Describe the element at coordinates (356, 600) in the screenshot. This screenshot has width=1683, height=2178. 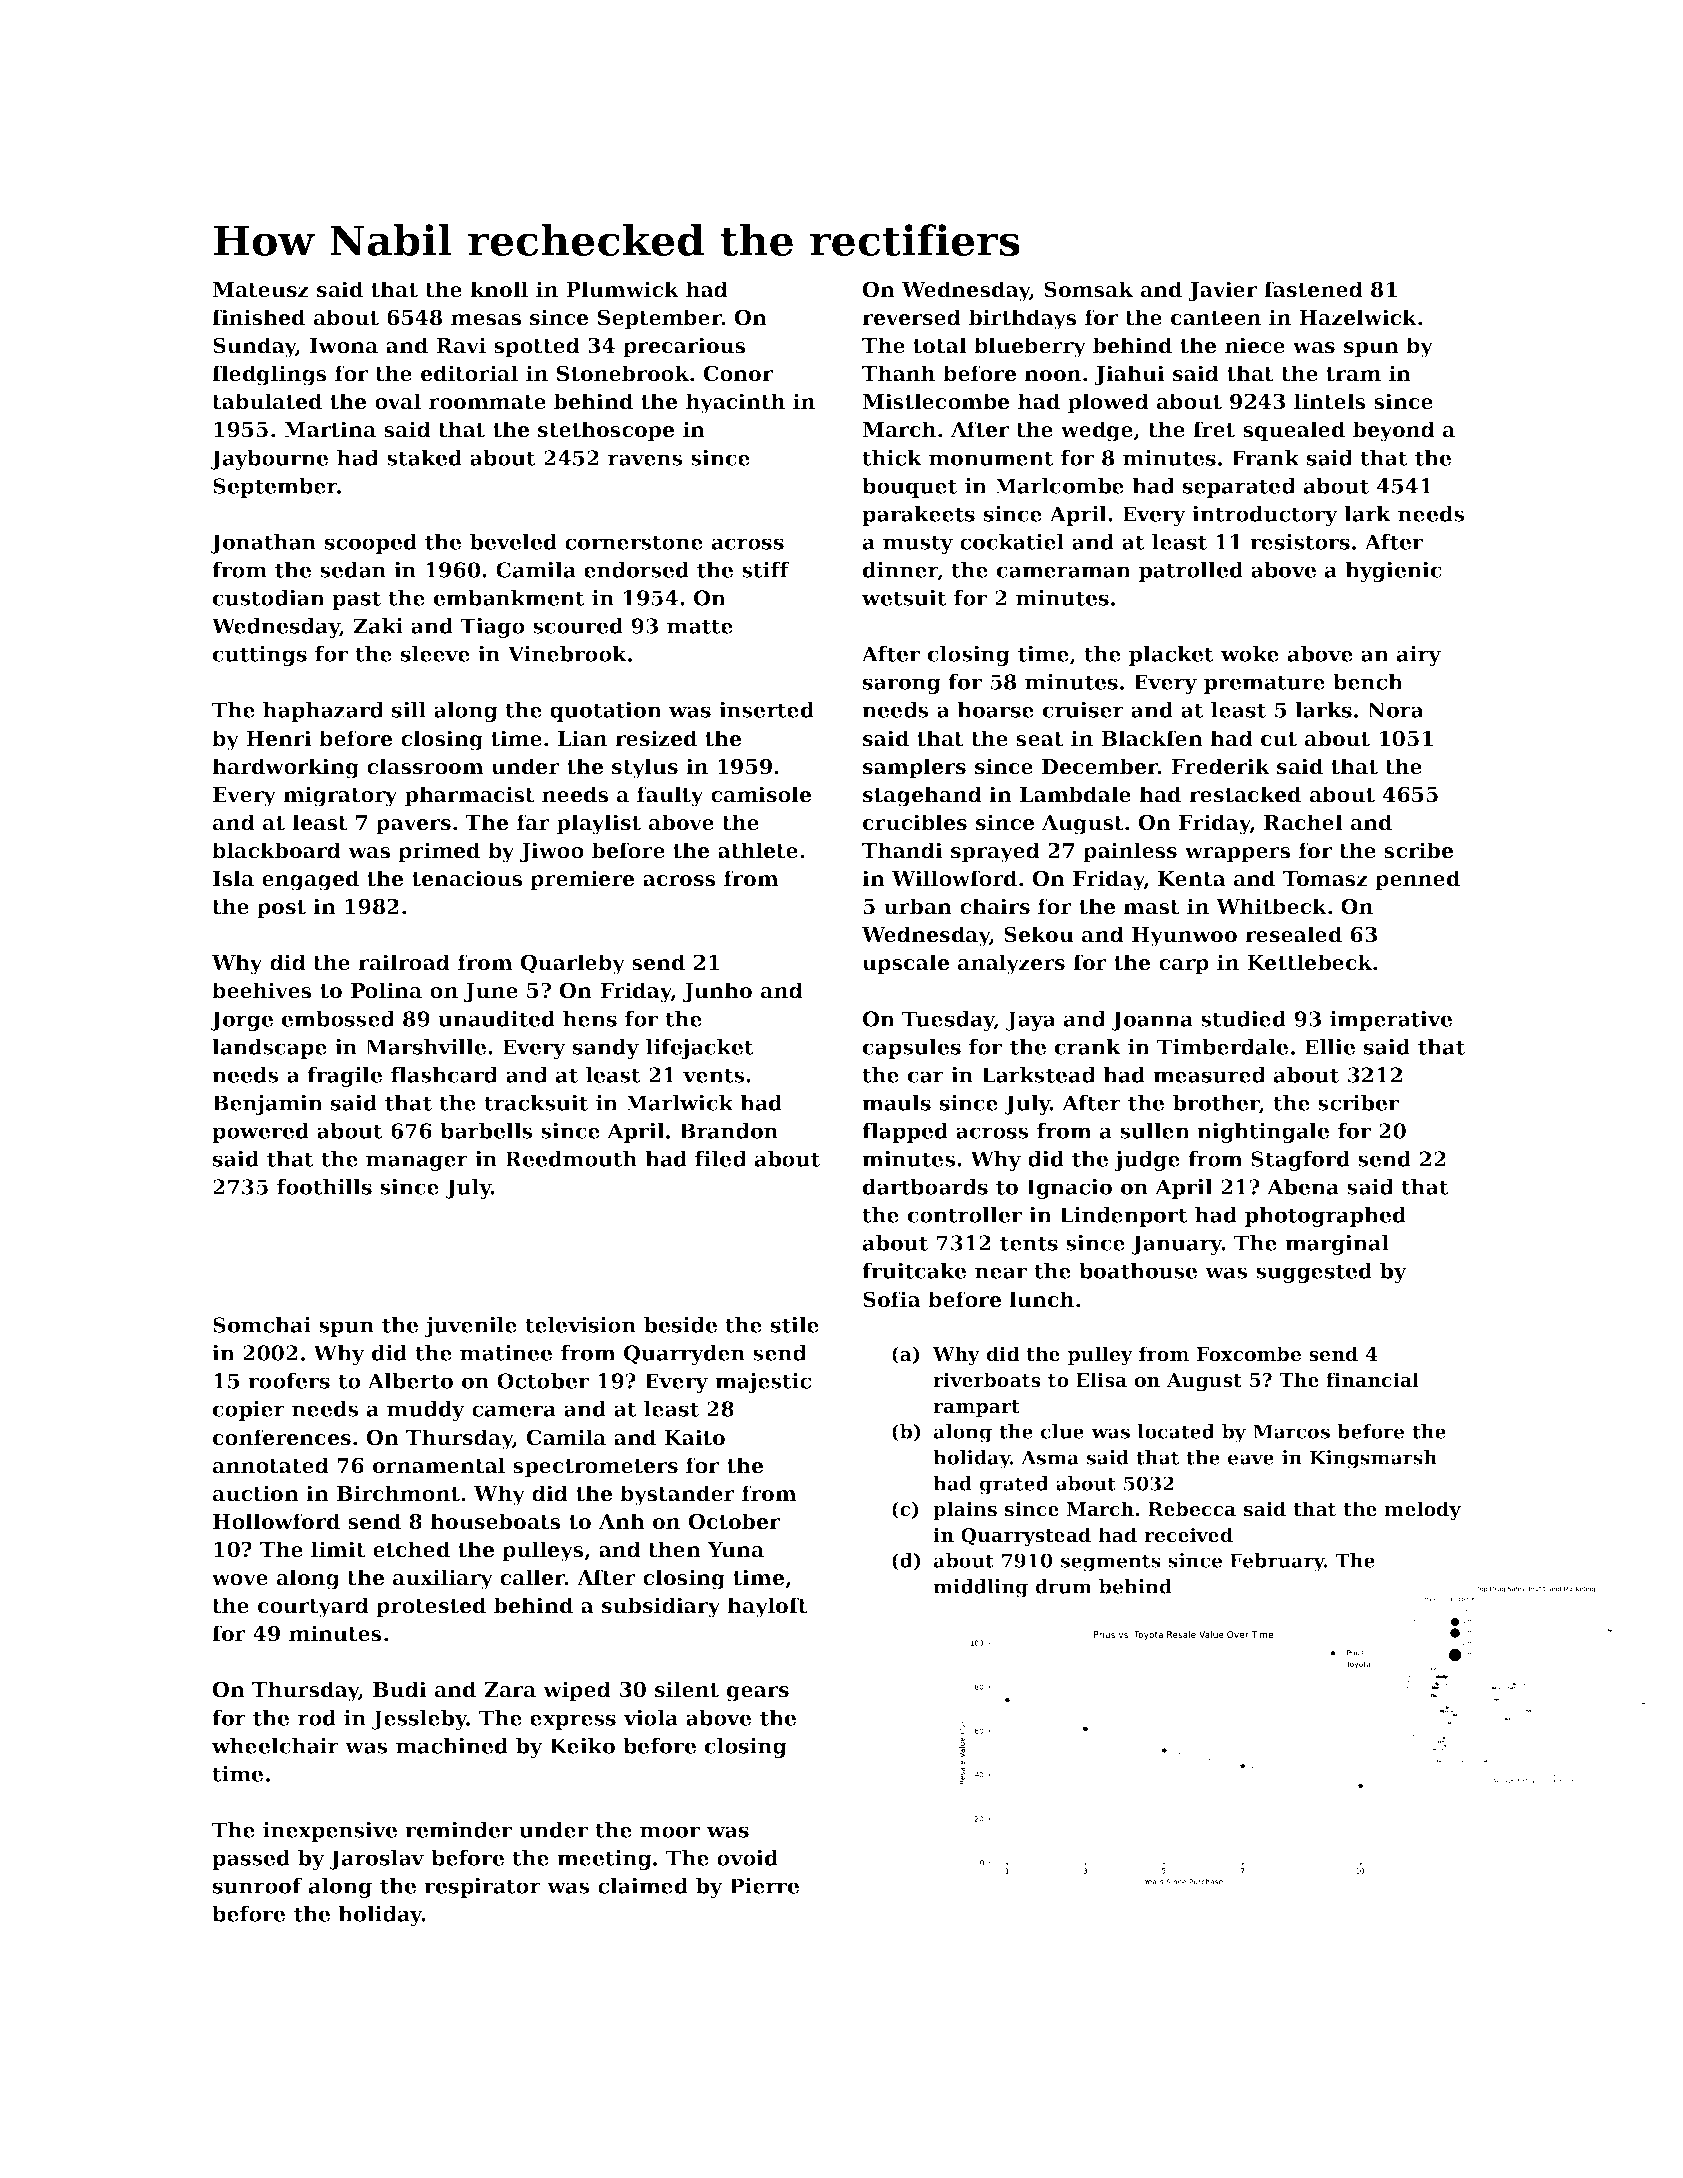
I see `past` at that location.
